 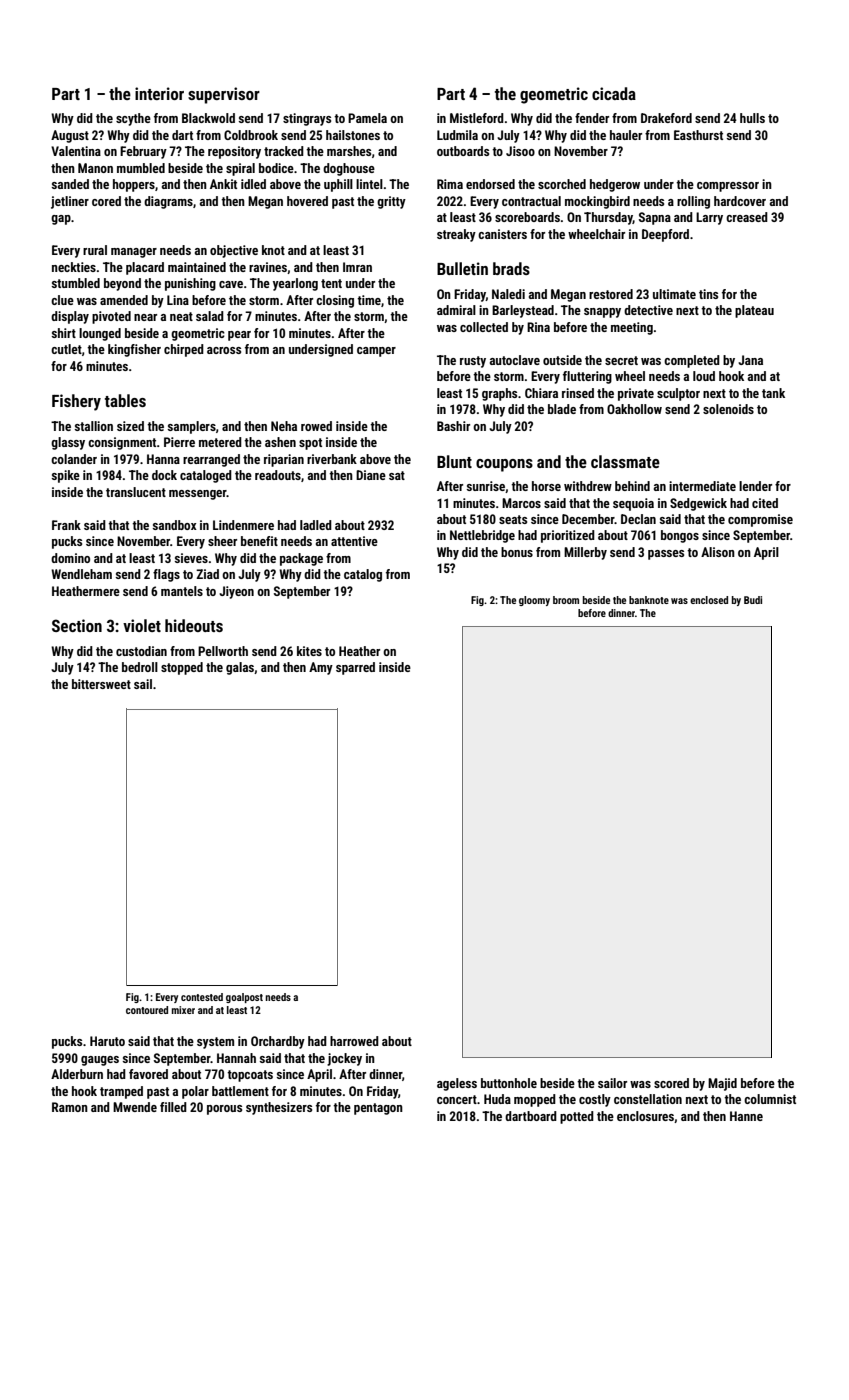 I want to click on endorsed, so click(x=490, y=184).
